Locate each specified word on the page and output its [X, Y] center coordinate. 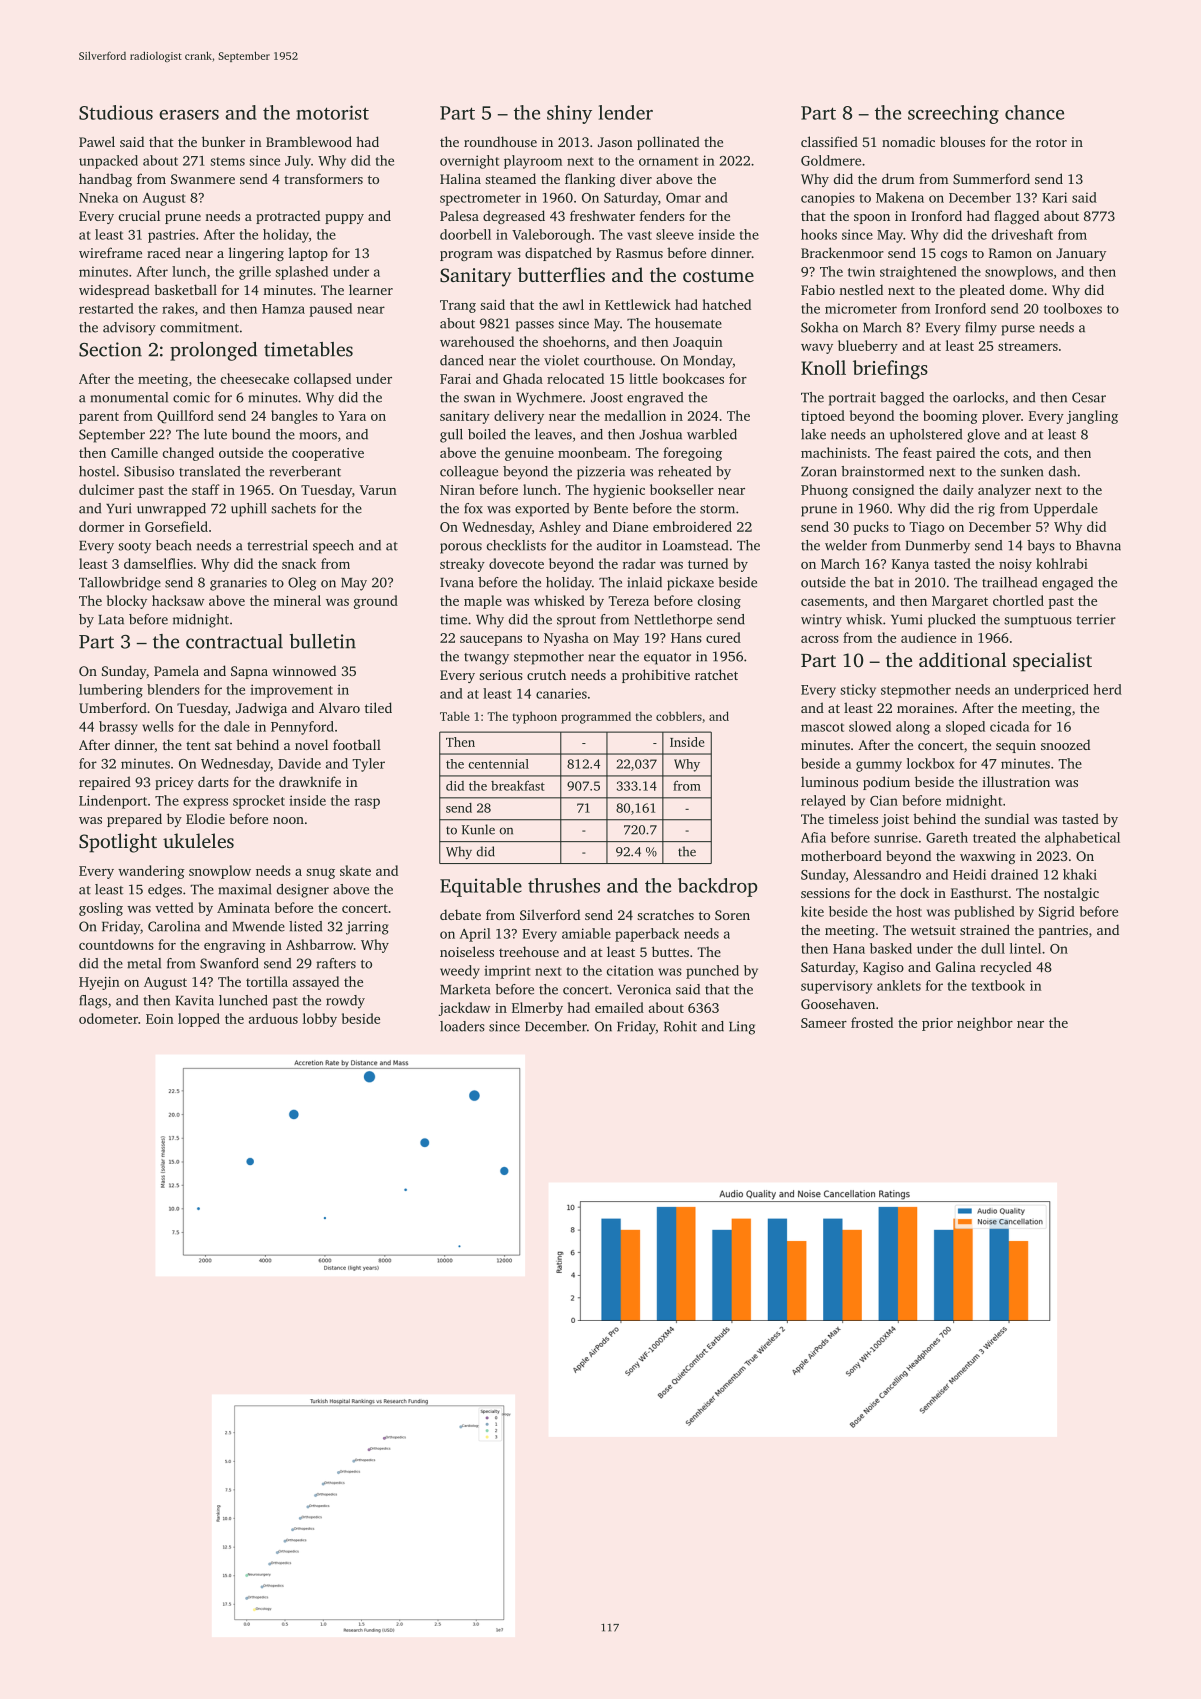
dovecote [516, 563]
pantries [1063, 931]
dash [1063, 471]
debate [460, 914]
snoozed [1065, 744]
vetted [174, 907]
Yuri [119, 508]
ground [376, 602]
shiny [569, 114]
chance [1034, 112]
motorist [332, 112]
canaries [561, 693]
